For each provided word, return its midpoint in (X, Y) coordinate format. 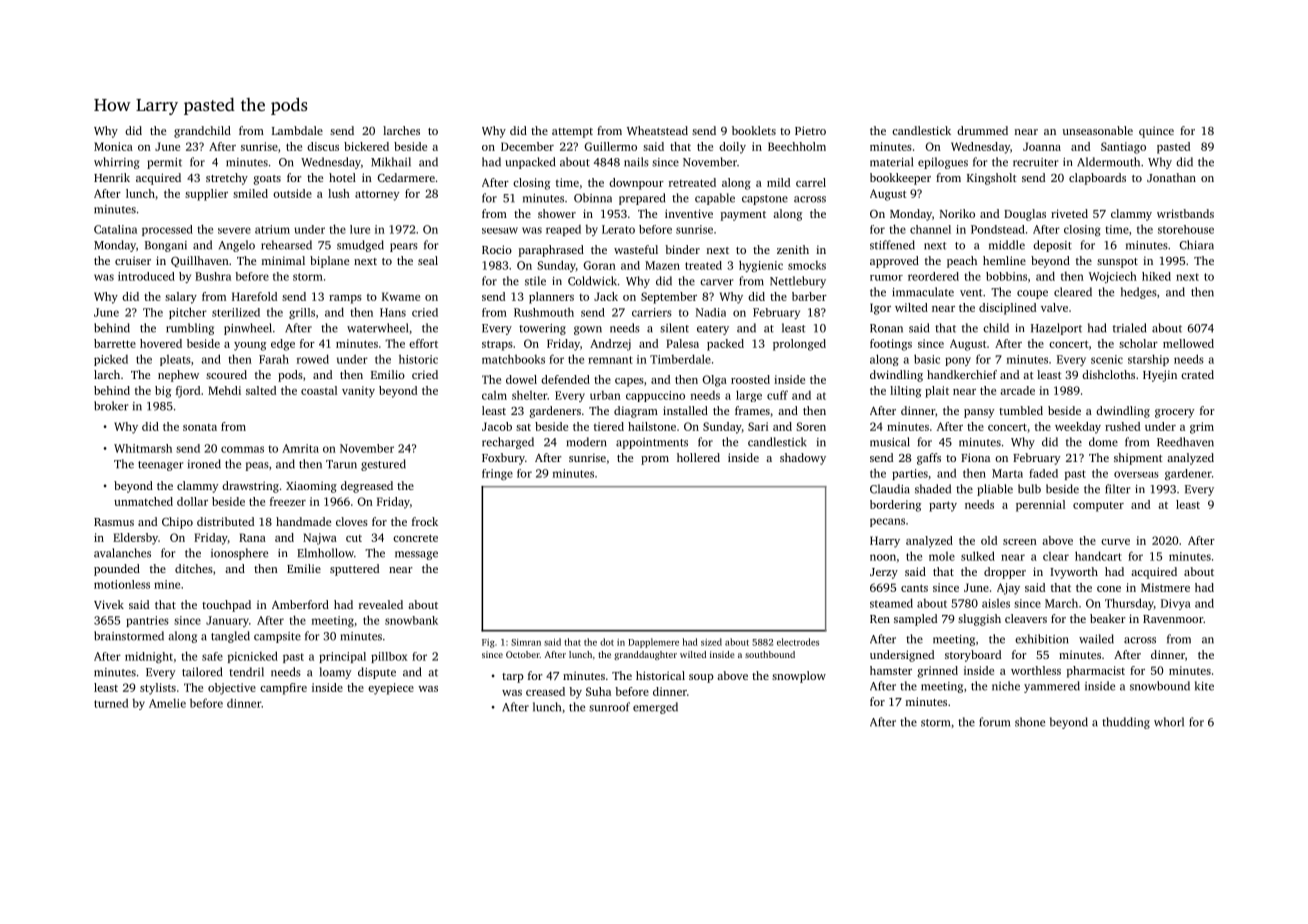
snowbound (1160, 686)
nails (636, 162)
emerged (655, 708)
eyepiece (391, 689)
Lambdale (297, 130)
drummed (982, 130)
